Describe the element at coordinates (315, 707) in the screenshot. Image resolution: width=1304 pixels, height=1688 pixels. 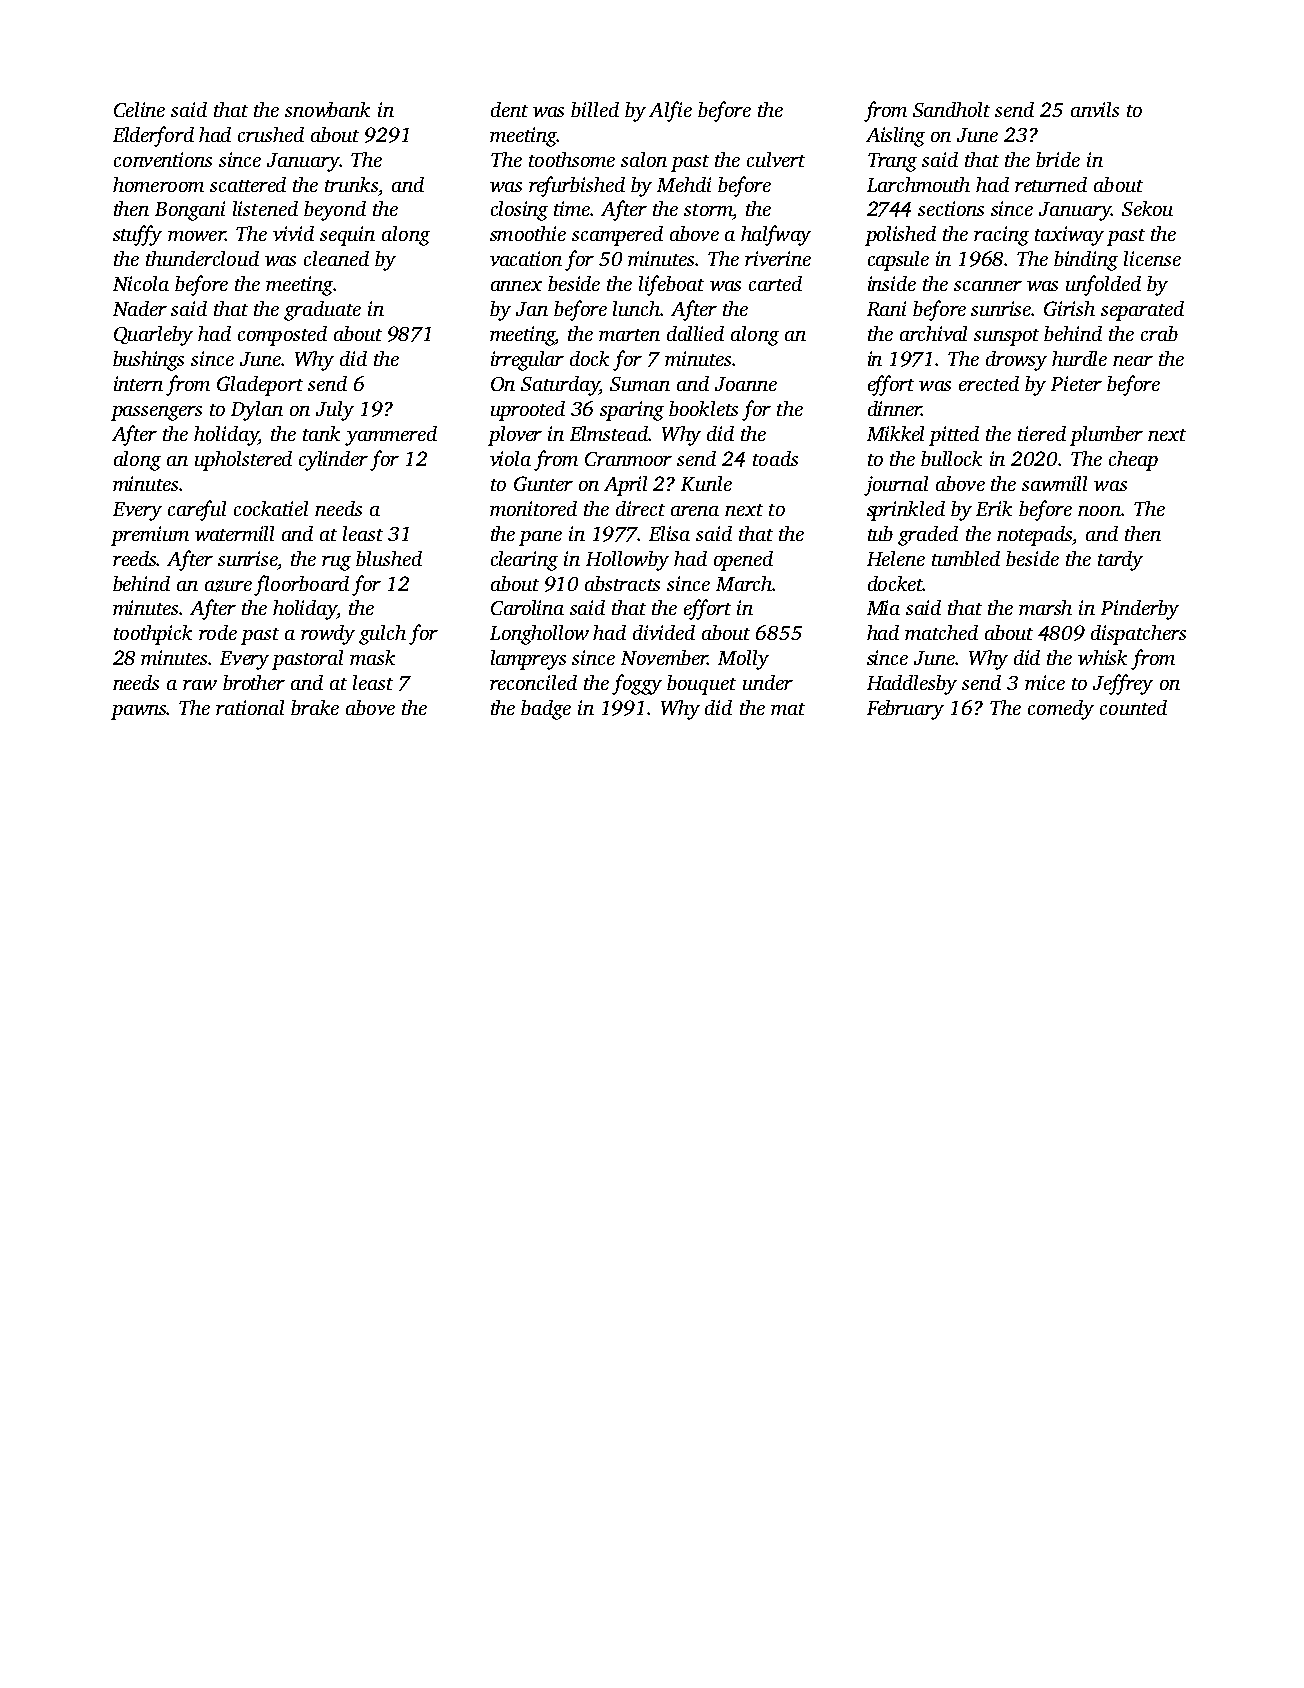
I see `brake` at that location.
